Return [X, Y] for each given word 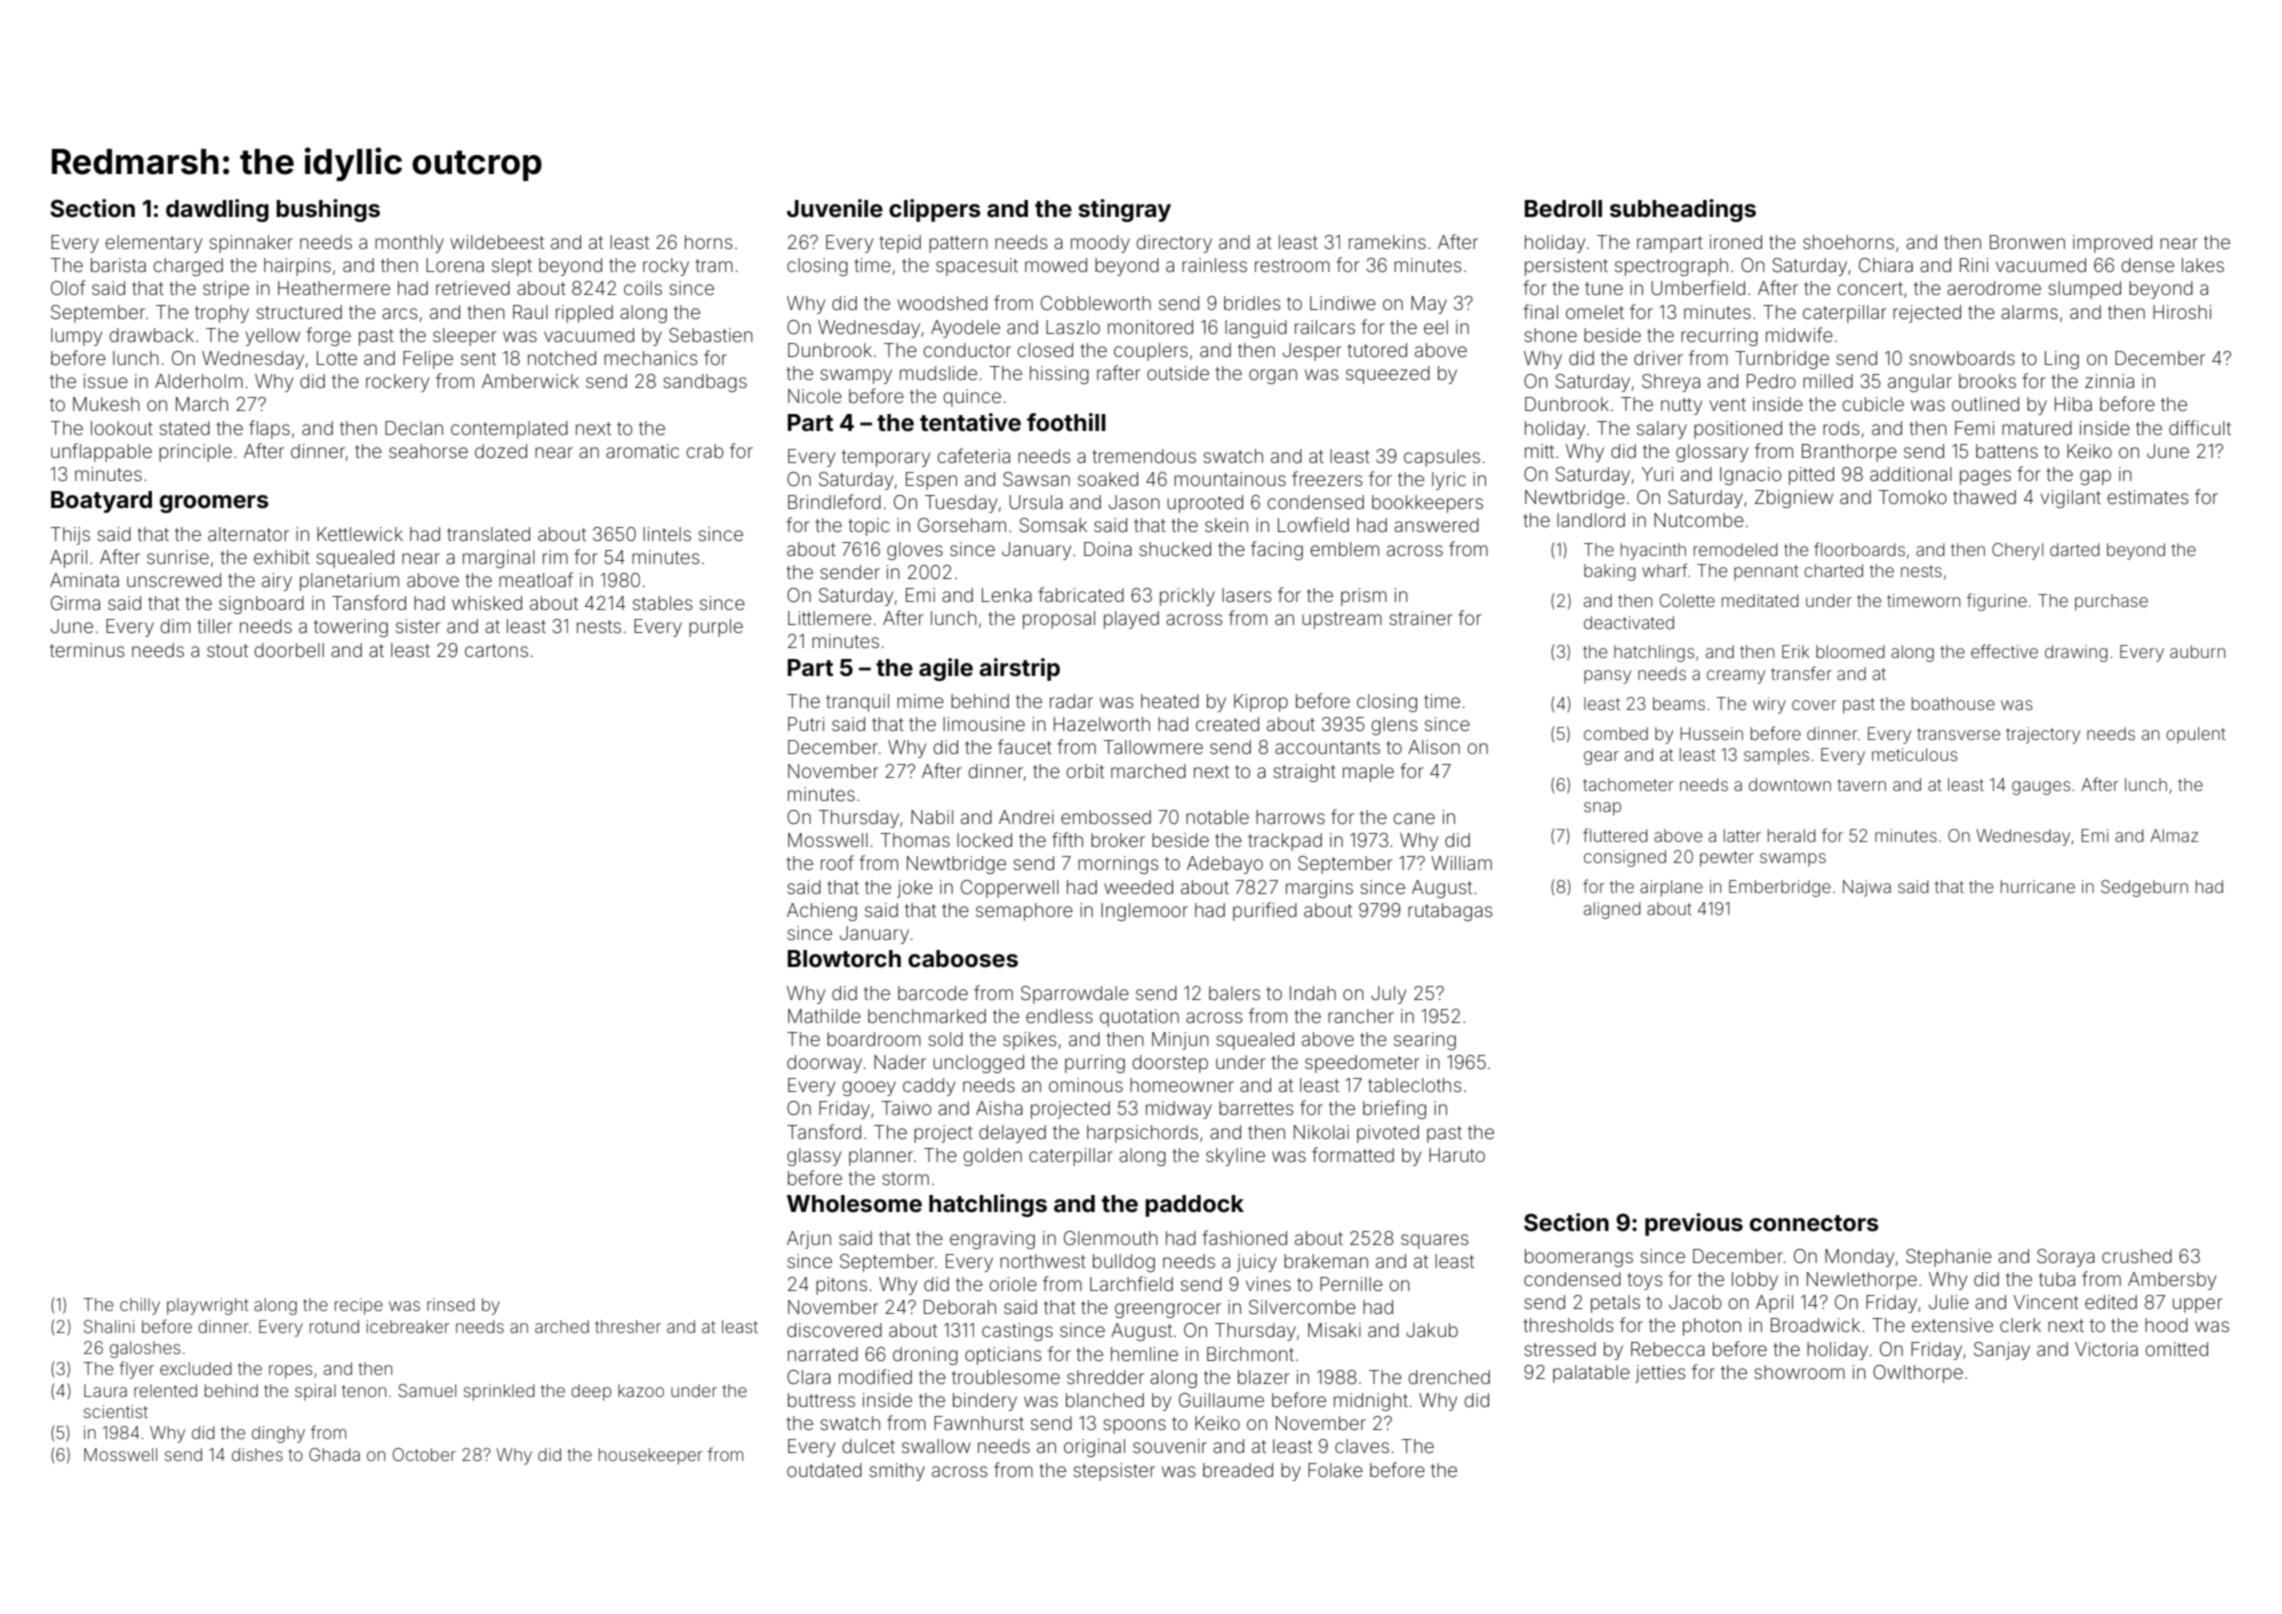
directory [1174, 244]
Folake [1335, 1470]
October [424, 1454]
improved [2112, 244]
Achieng [822, 912]
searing [1425, 1041]
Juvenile [835, 208]
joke [915, 889]
